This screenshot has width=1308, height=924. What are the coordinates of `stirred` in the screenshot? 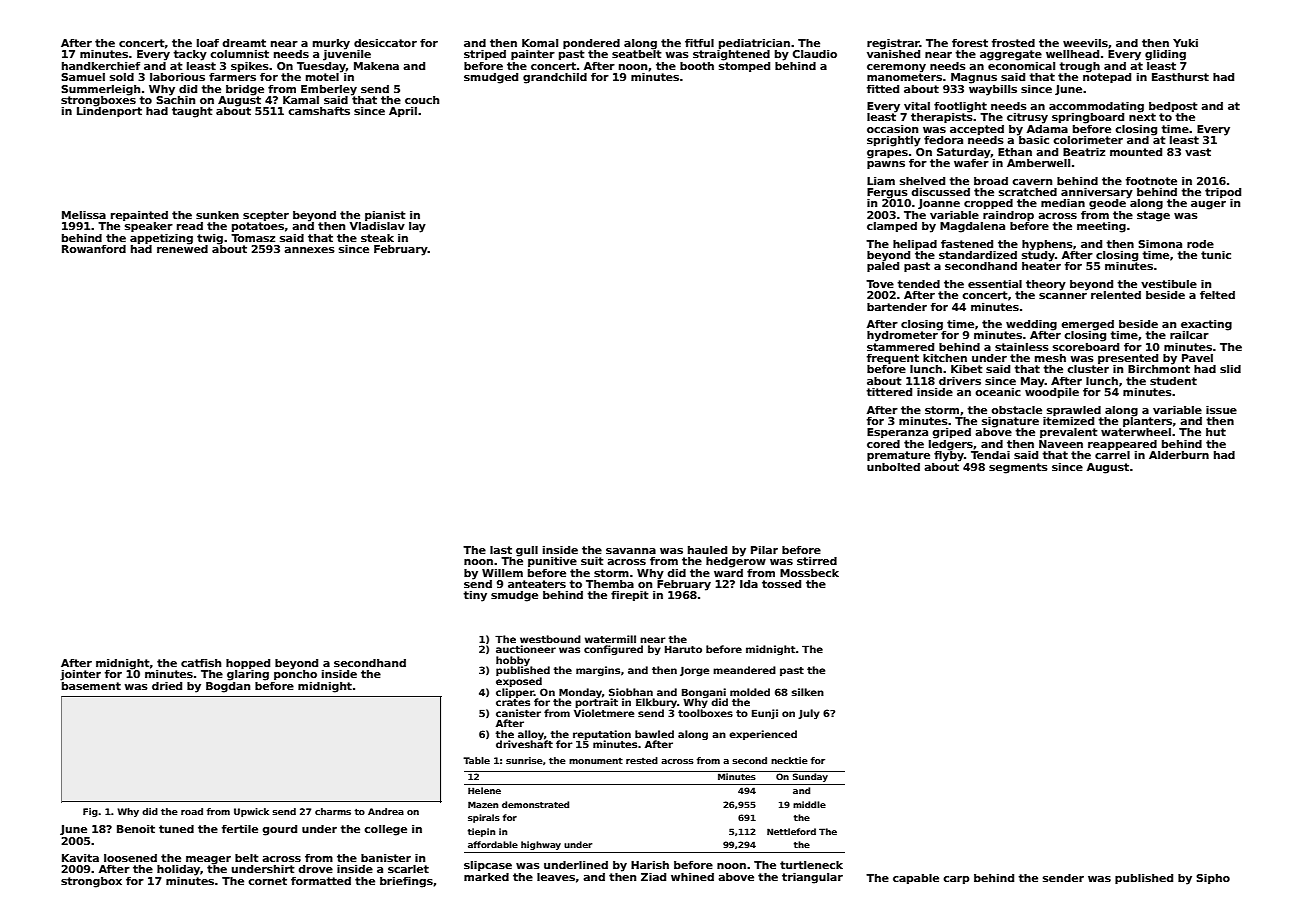 It's located at (817, 561).
